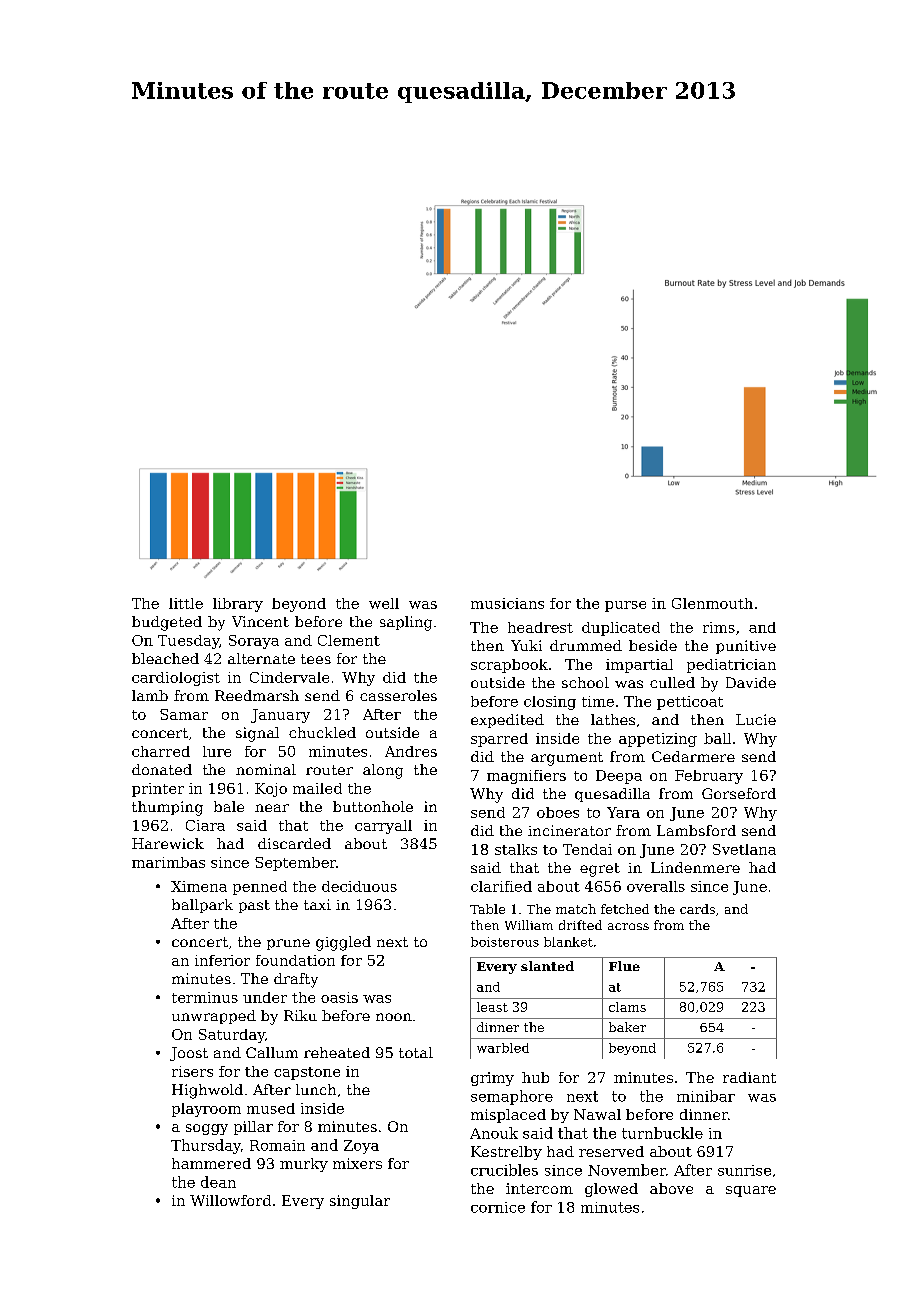 This image has width=908, height=1316. Describe the element at coordinates (623, 812) in the image. I see `Yara` at that location.
